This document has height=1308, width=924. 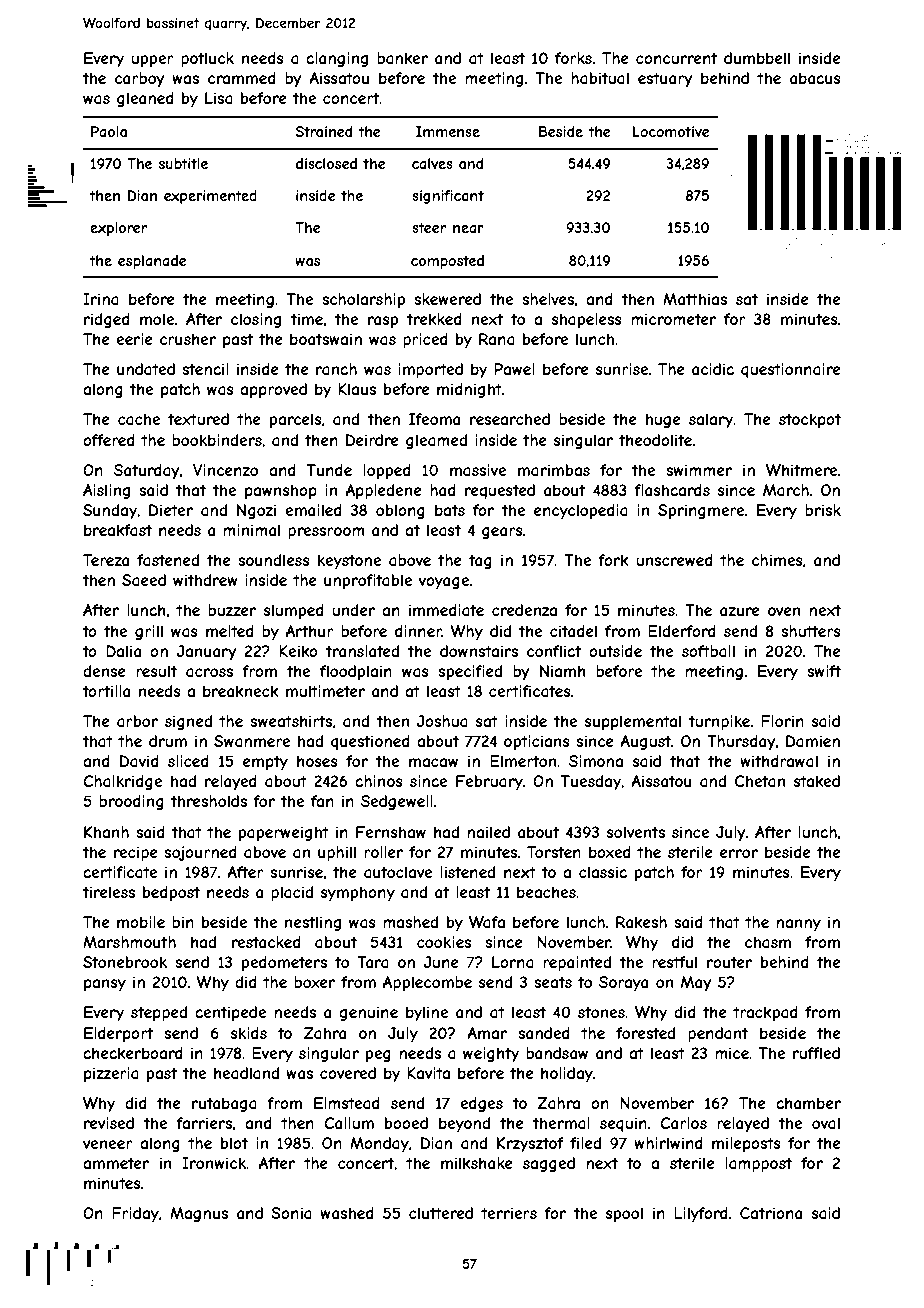 What do you see at coordinates (402, 58) in the document?
I see `banker` at bounding box center [402, 58].
